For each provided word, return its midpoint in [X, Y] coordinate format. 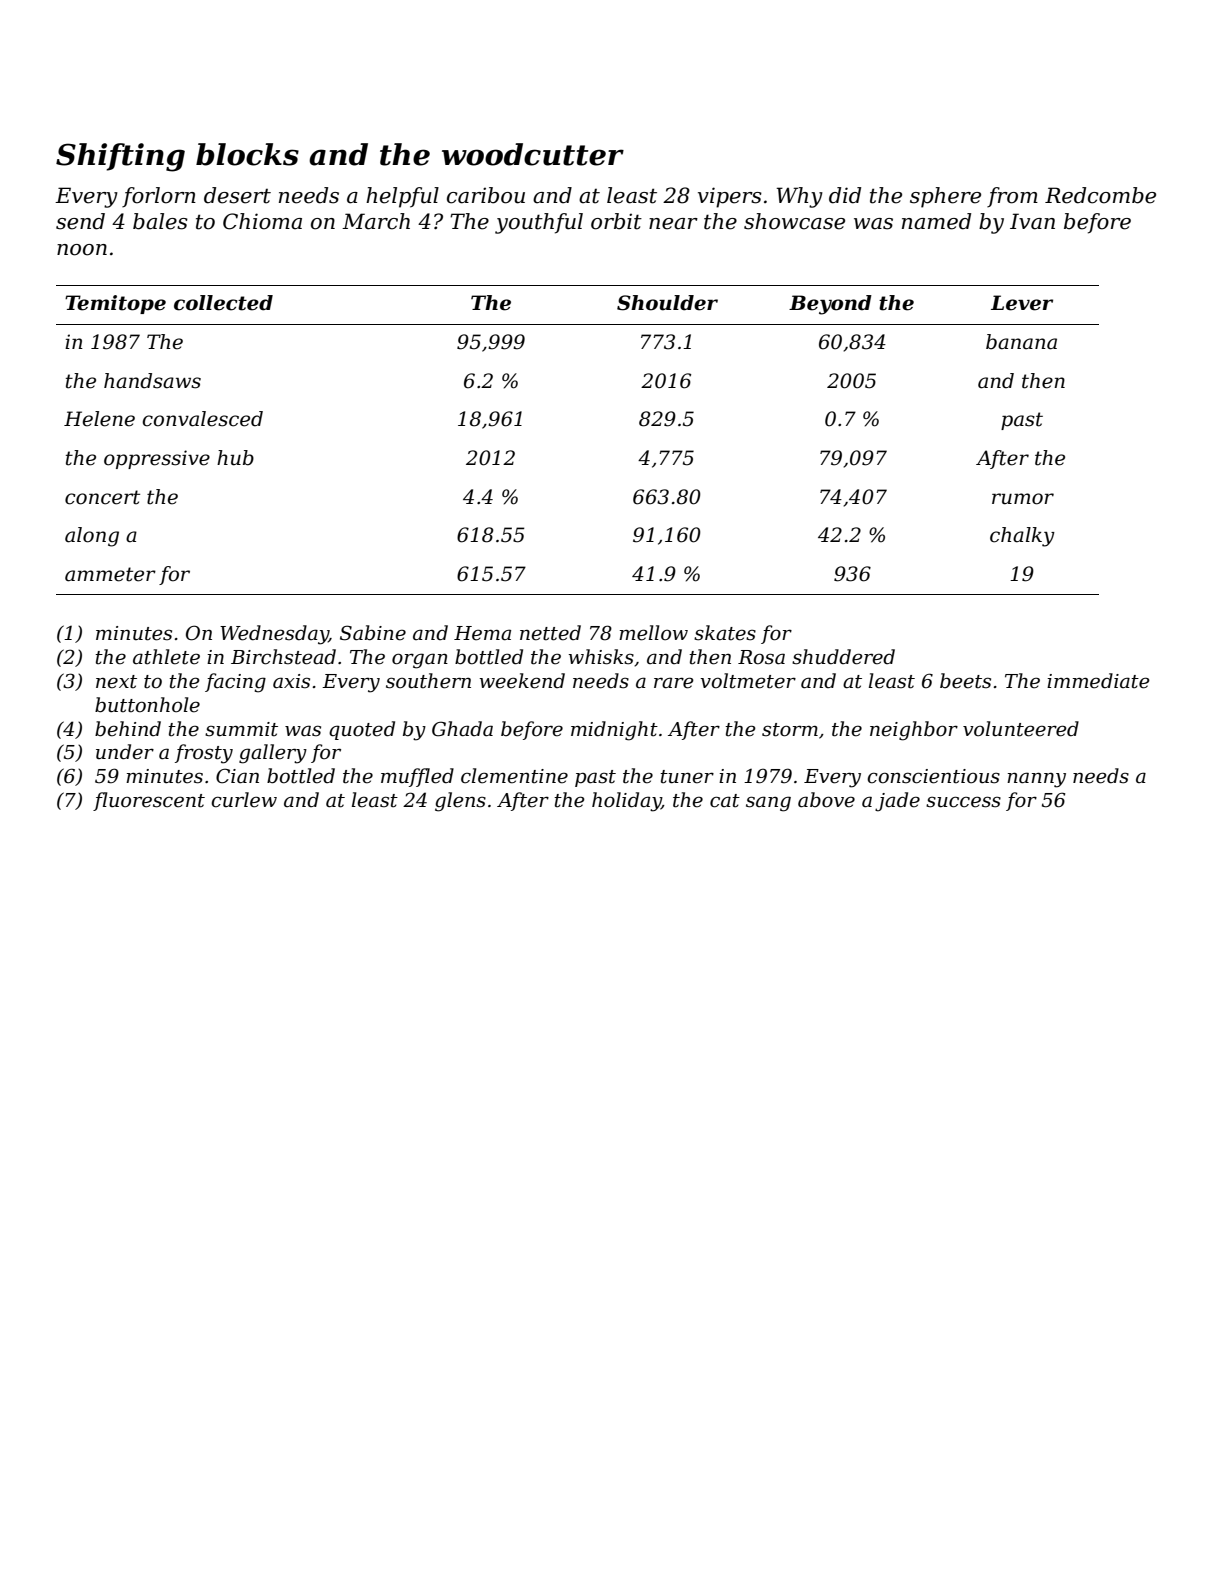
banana [1021, 342]
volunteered [1021, 729]
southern [428, 681]
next [116, 682]
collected [223, 303]
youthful [539, 223]
